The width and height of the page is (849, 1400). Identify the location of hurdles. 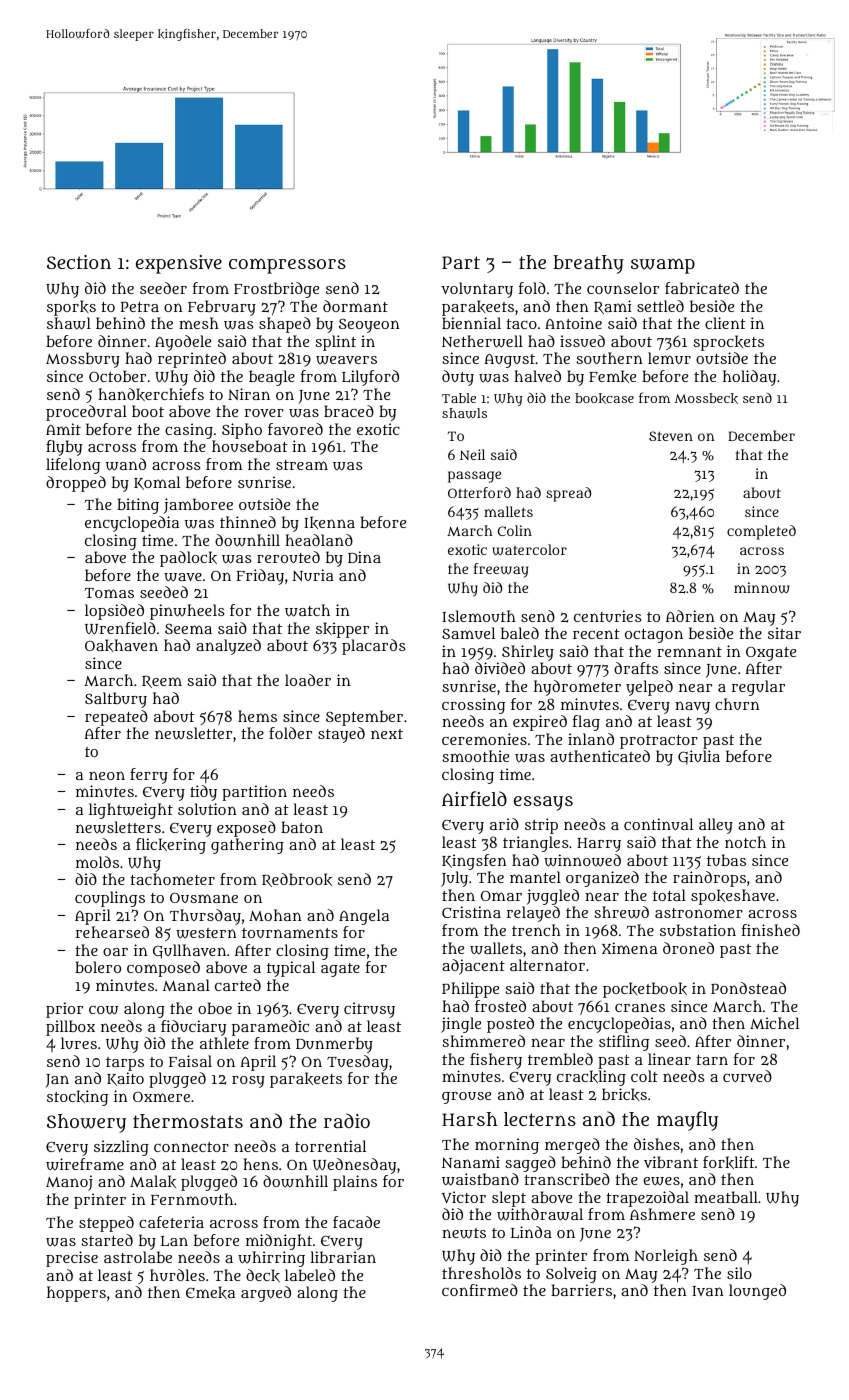
(177, 1275).
